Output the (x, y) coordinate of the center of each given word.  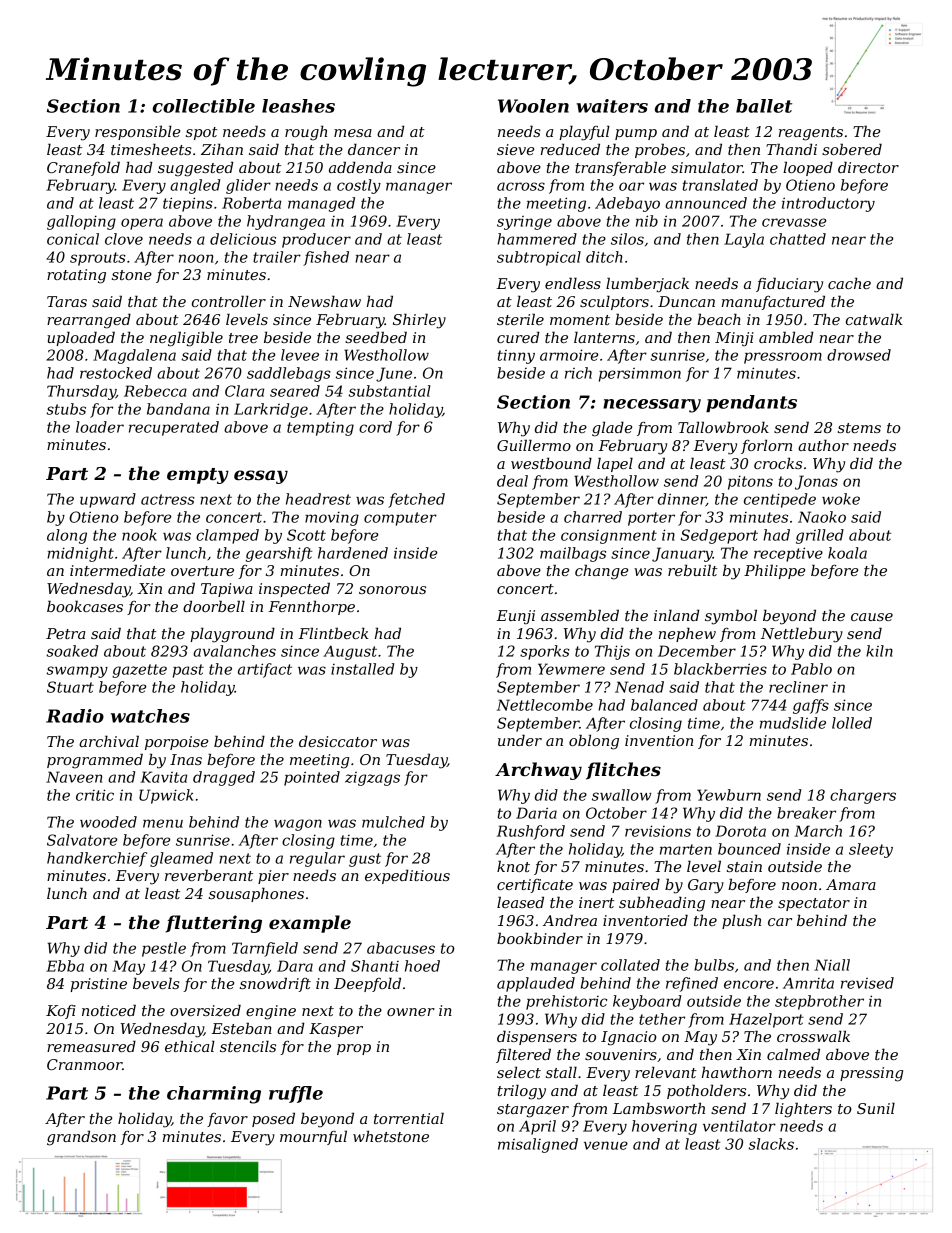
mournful (313, 1137)
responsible (137, 132)
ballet (764, 106)
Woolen (533, 106)
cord (375, 427)
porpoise (176, 743)
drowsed (859, 355)
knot (513, 866)
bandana (178, 409)
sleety (871, 850)
